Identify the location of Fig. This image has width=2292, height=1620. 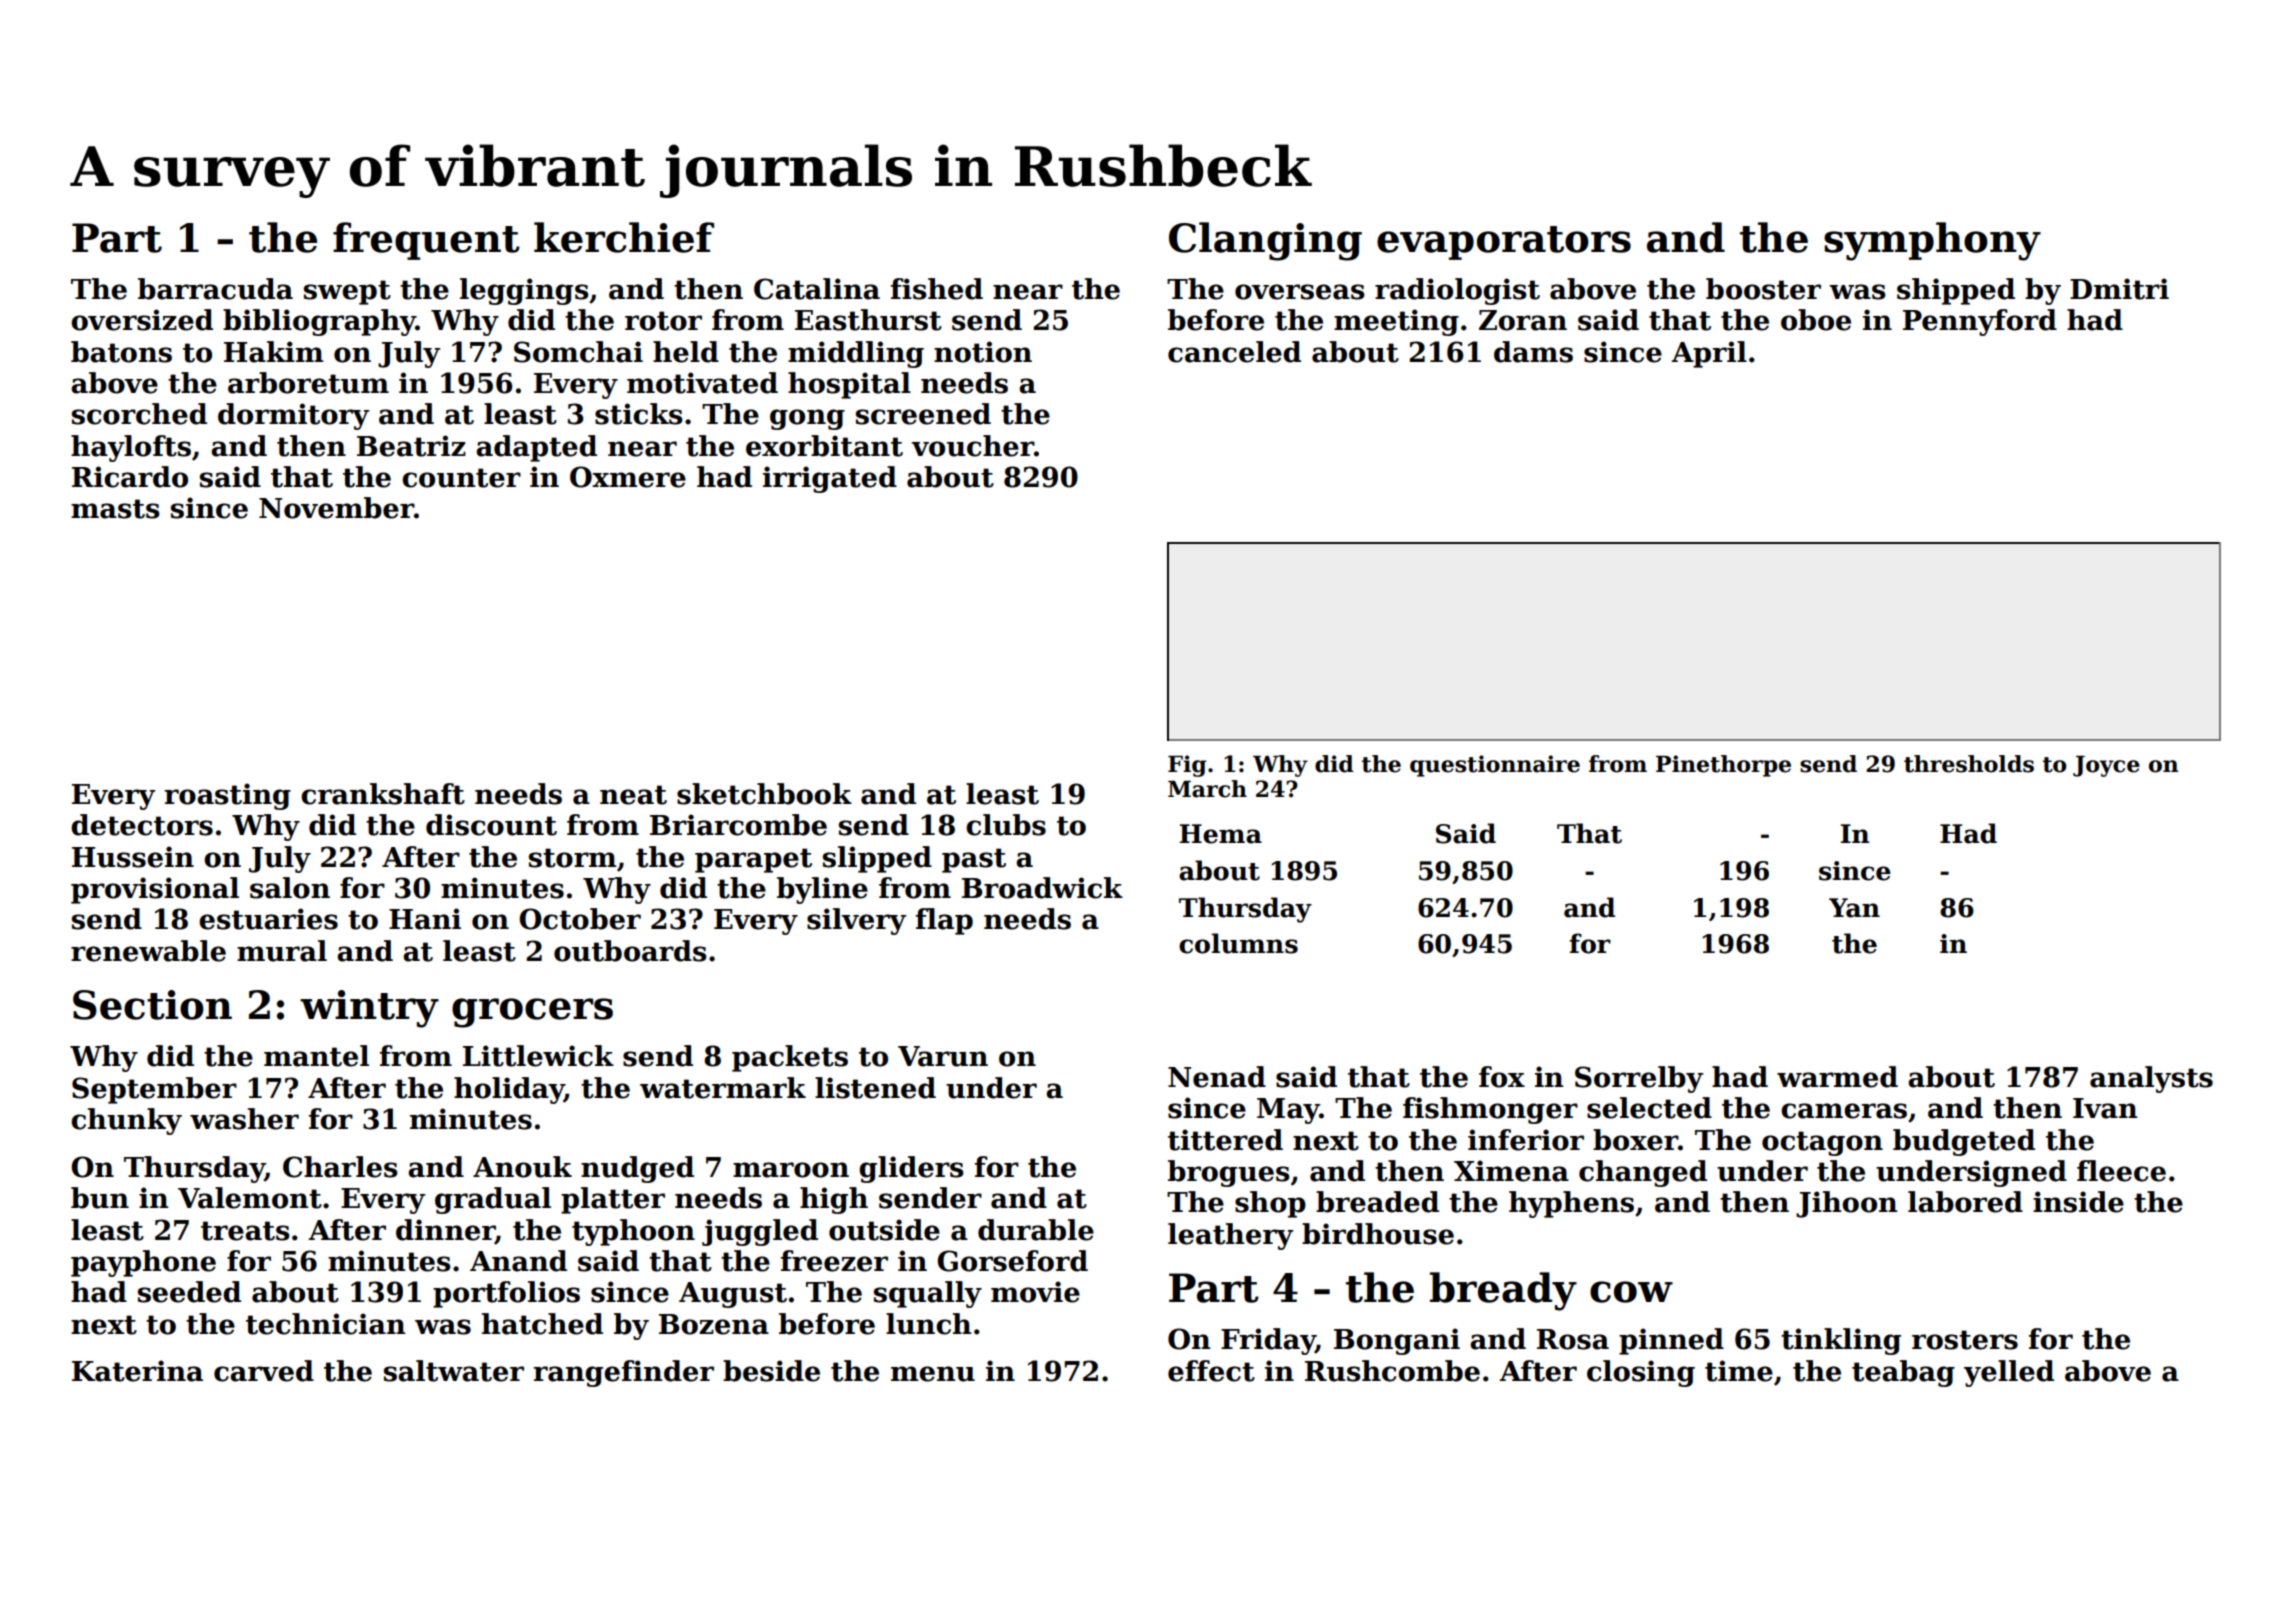
(1187, 766).
